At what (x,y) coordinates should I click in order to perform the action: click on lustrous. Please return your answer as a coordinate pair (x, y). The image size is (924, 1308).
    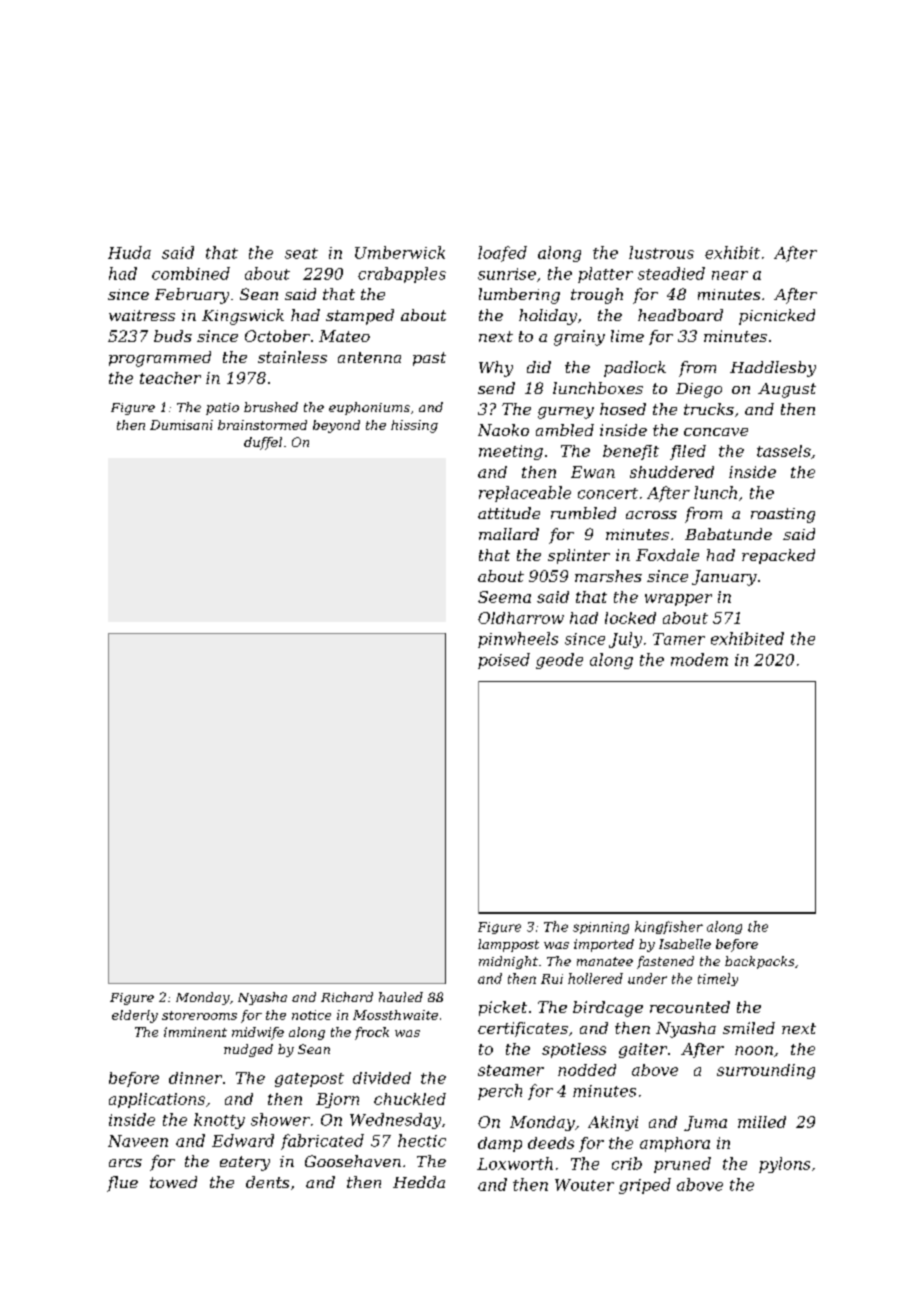
    Looking at the image, I should click on (661, 252).
